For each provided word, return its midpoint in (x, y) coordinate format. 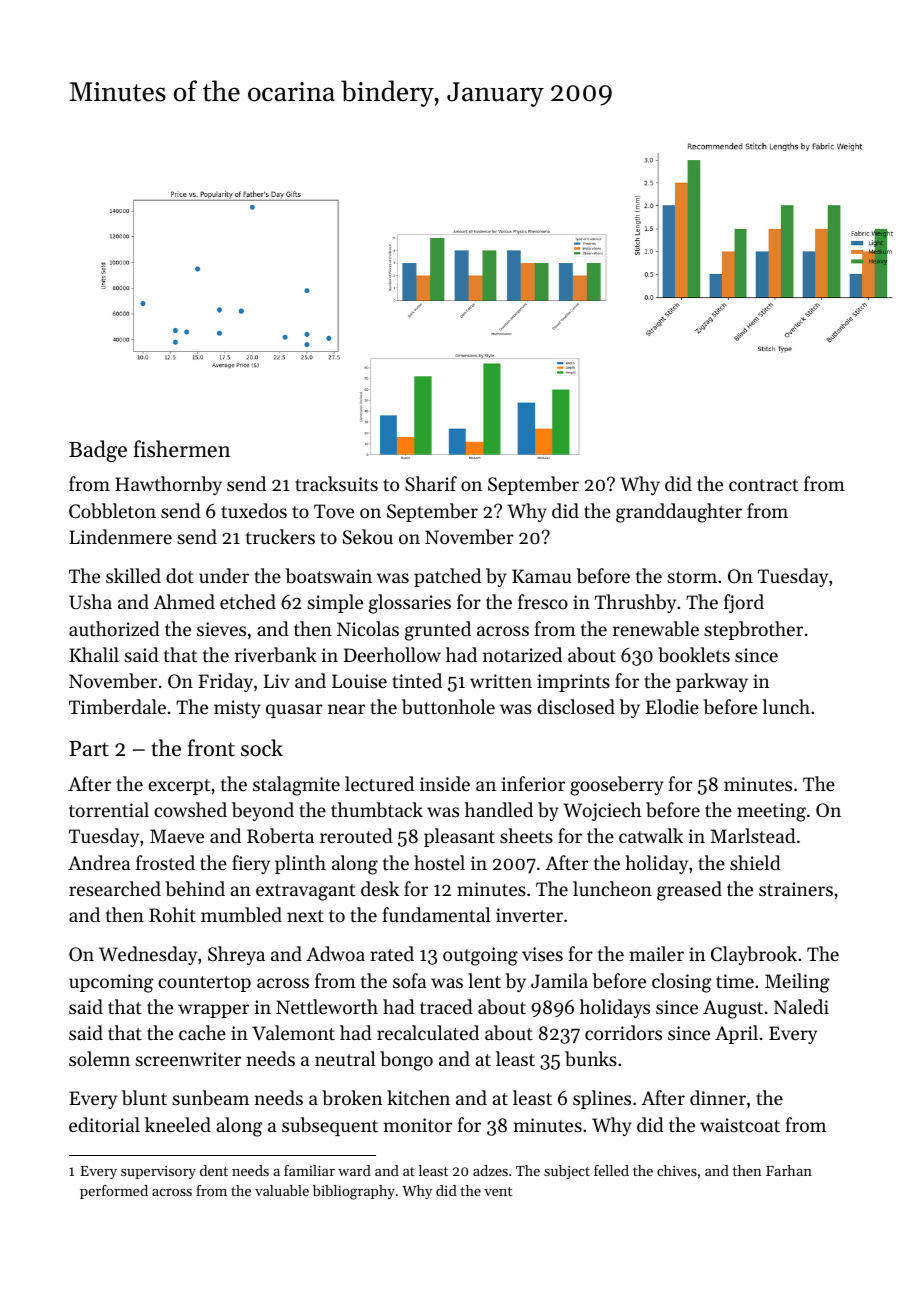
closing (682, 983)
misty (237, 709)
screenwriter (188, 1059)
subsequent (330, 1126)
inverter (529, 915)
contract (763, 485)
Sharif (431, 484)
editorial (104, 1124)
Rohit (172, 914)
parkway (712, 682)
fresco (543, 601)
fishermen (182, 449)
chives (677, 1170)
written (501, 681)
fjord (744, 603)
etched (248, 601)
